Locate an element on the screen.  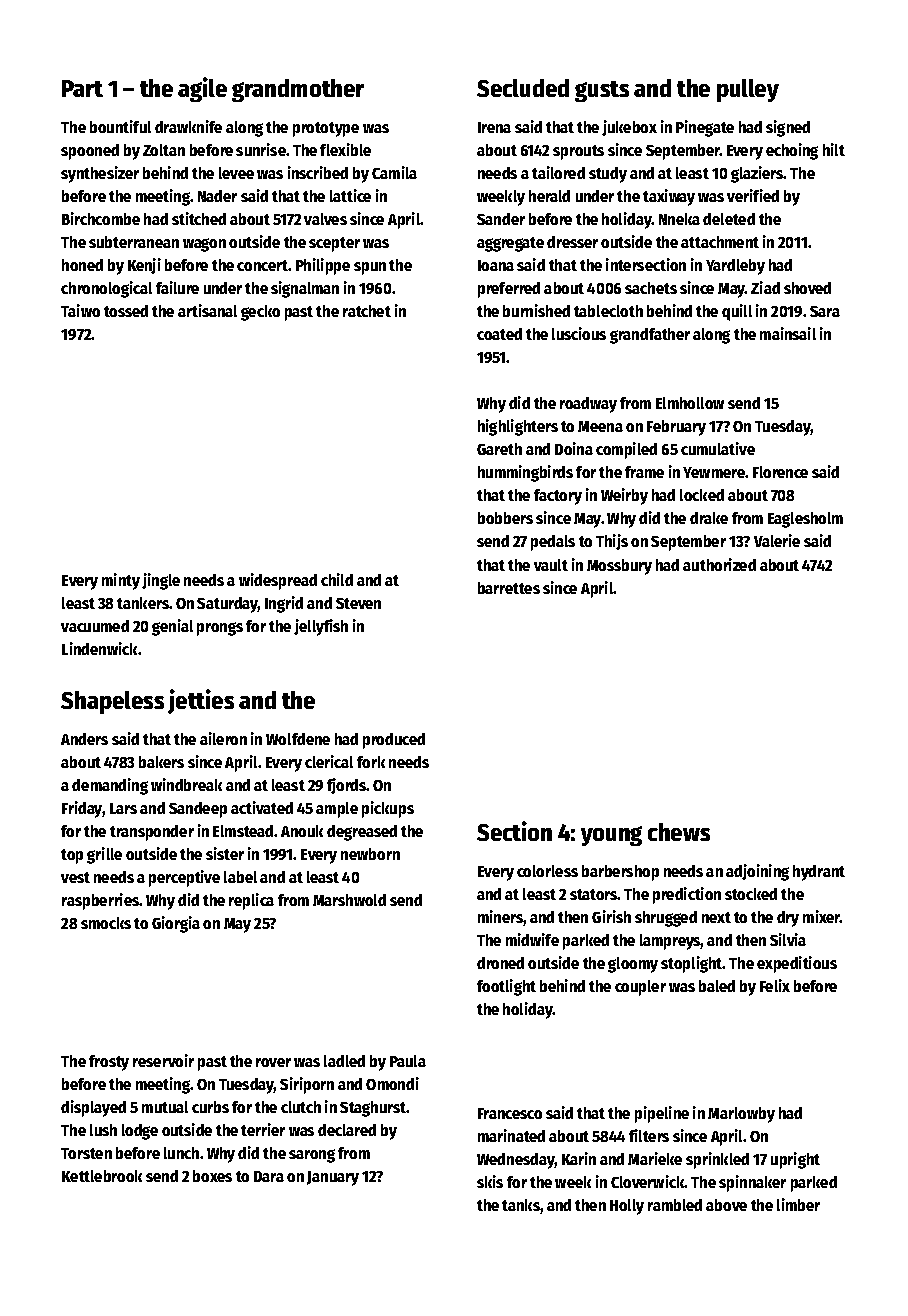
grandmother is located at coordinates (298, 90).
